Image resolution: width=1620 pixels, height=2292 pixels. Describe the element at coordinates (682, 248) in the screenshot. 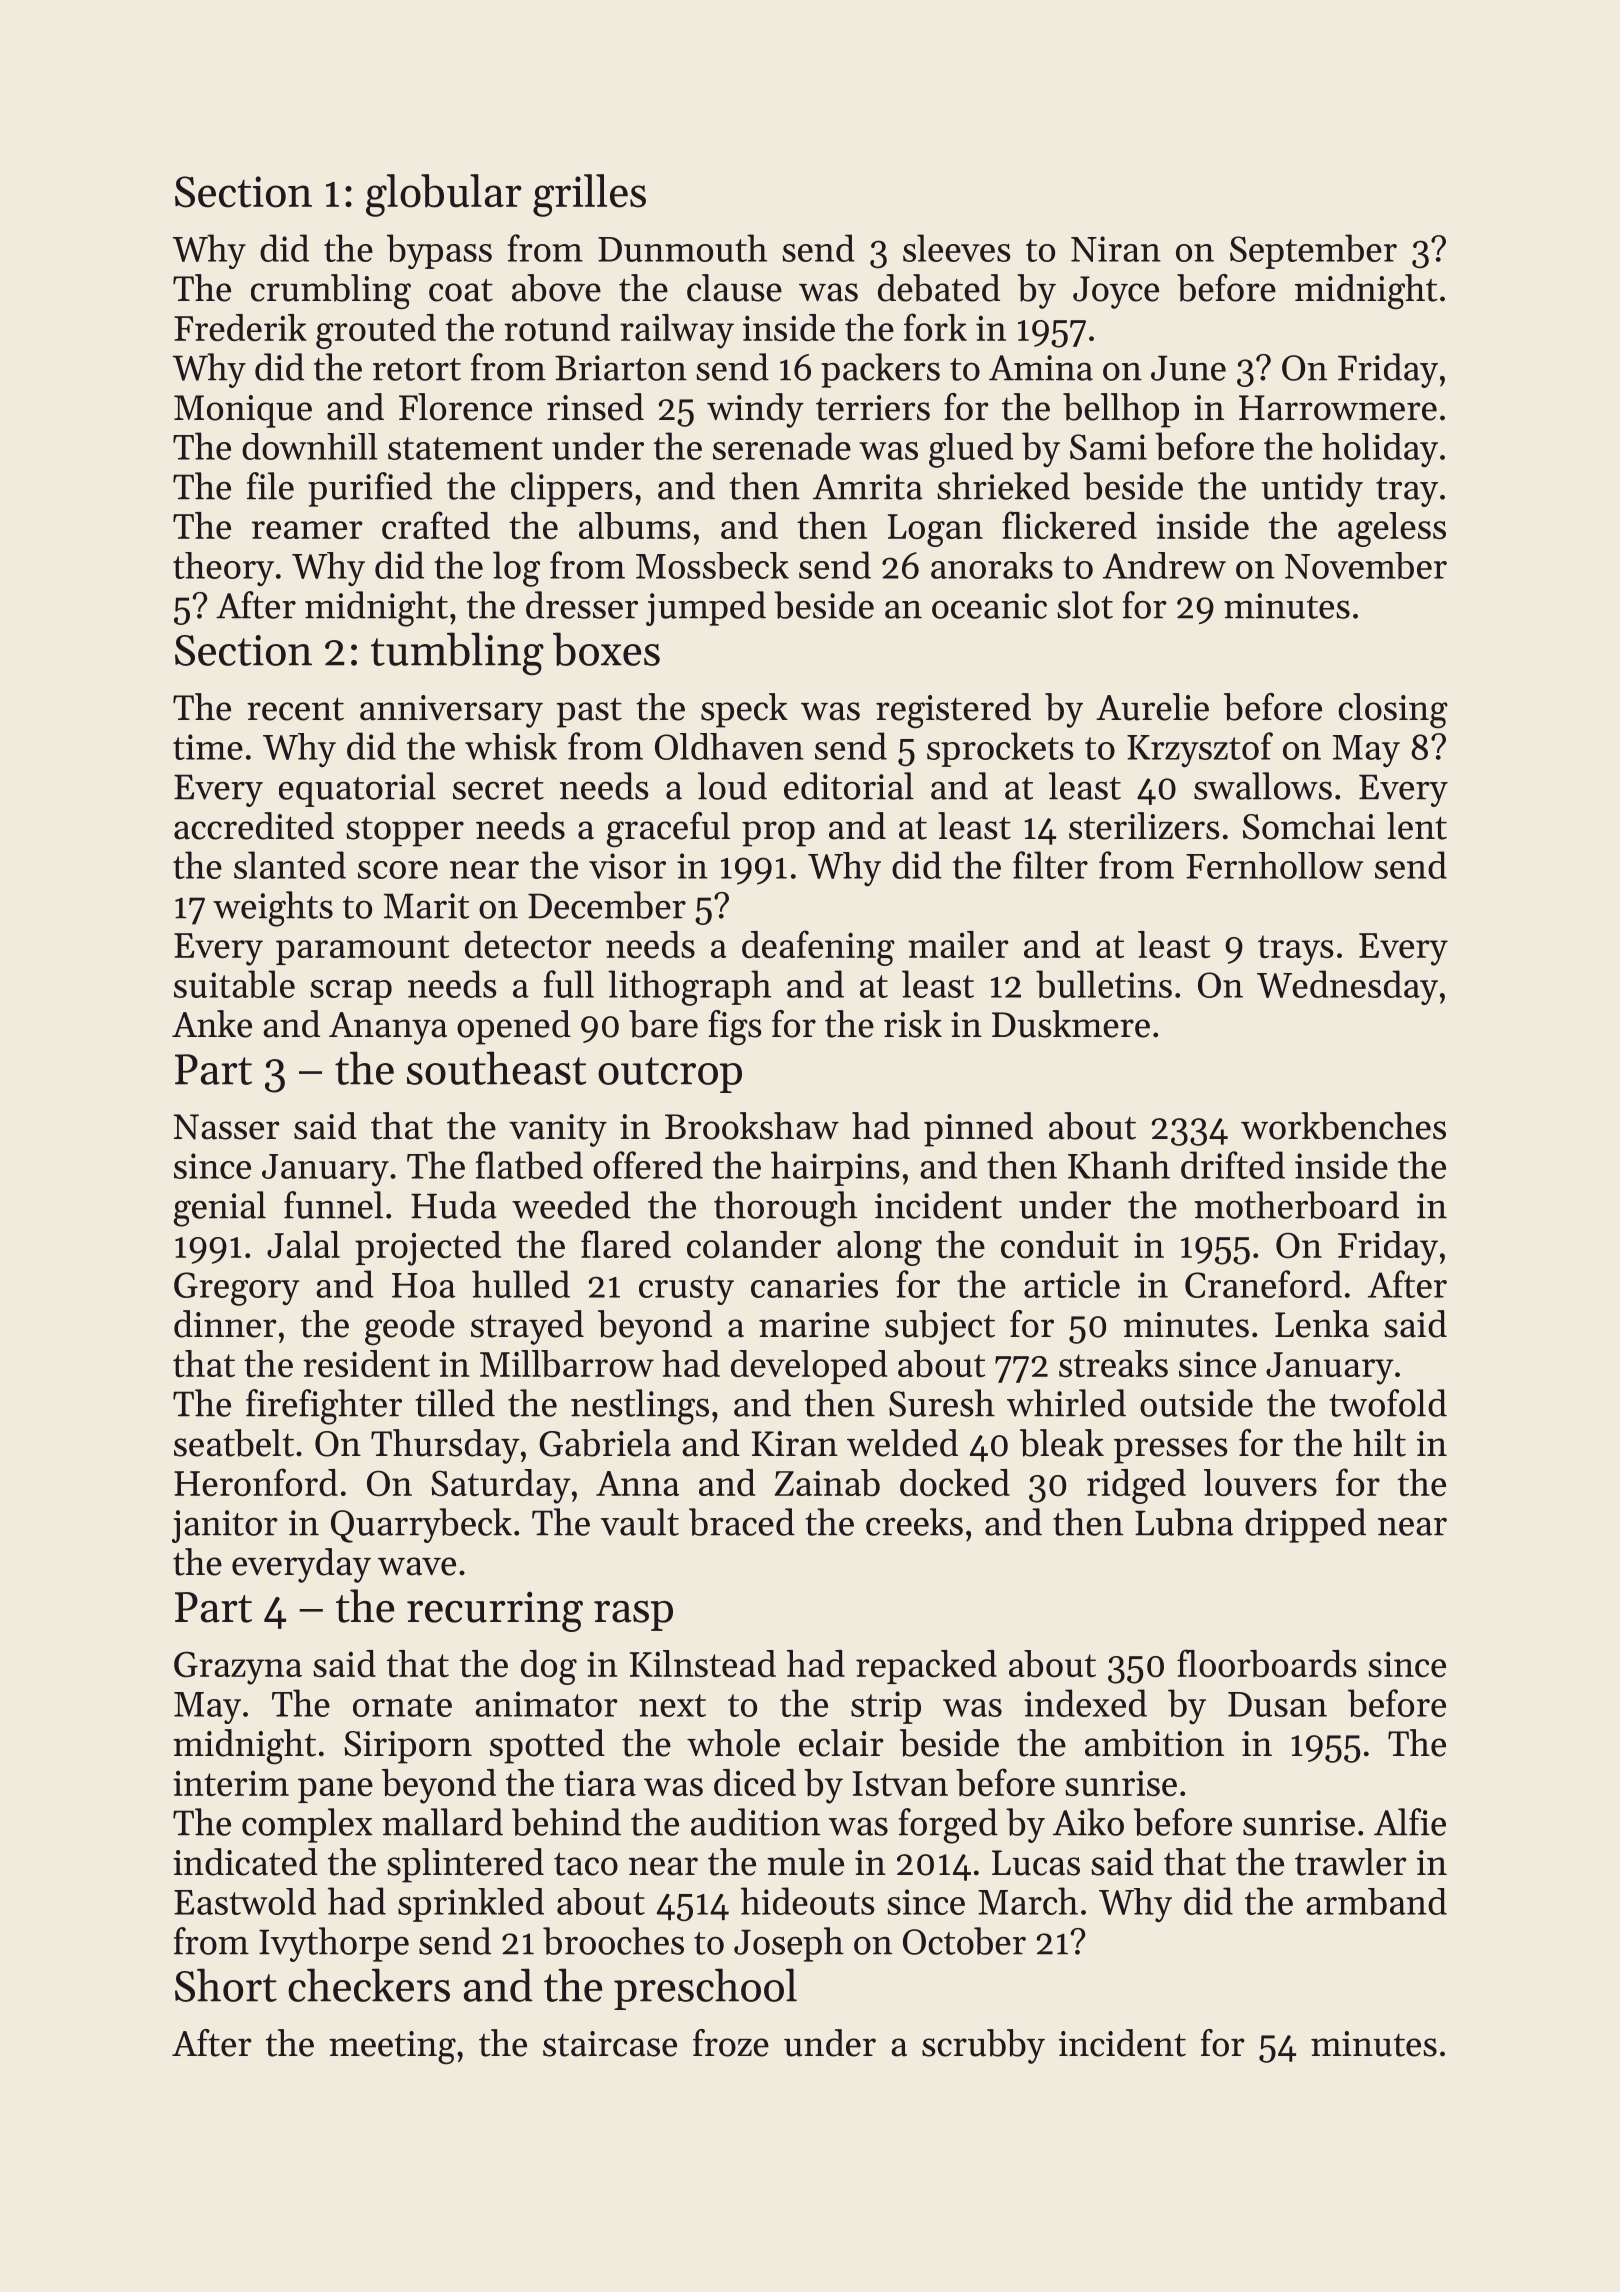

I see `Dunmouth` at that location.
